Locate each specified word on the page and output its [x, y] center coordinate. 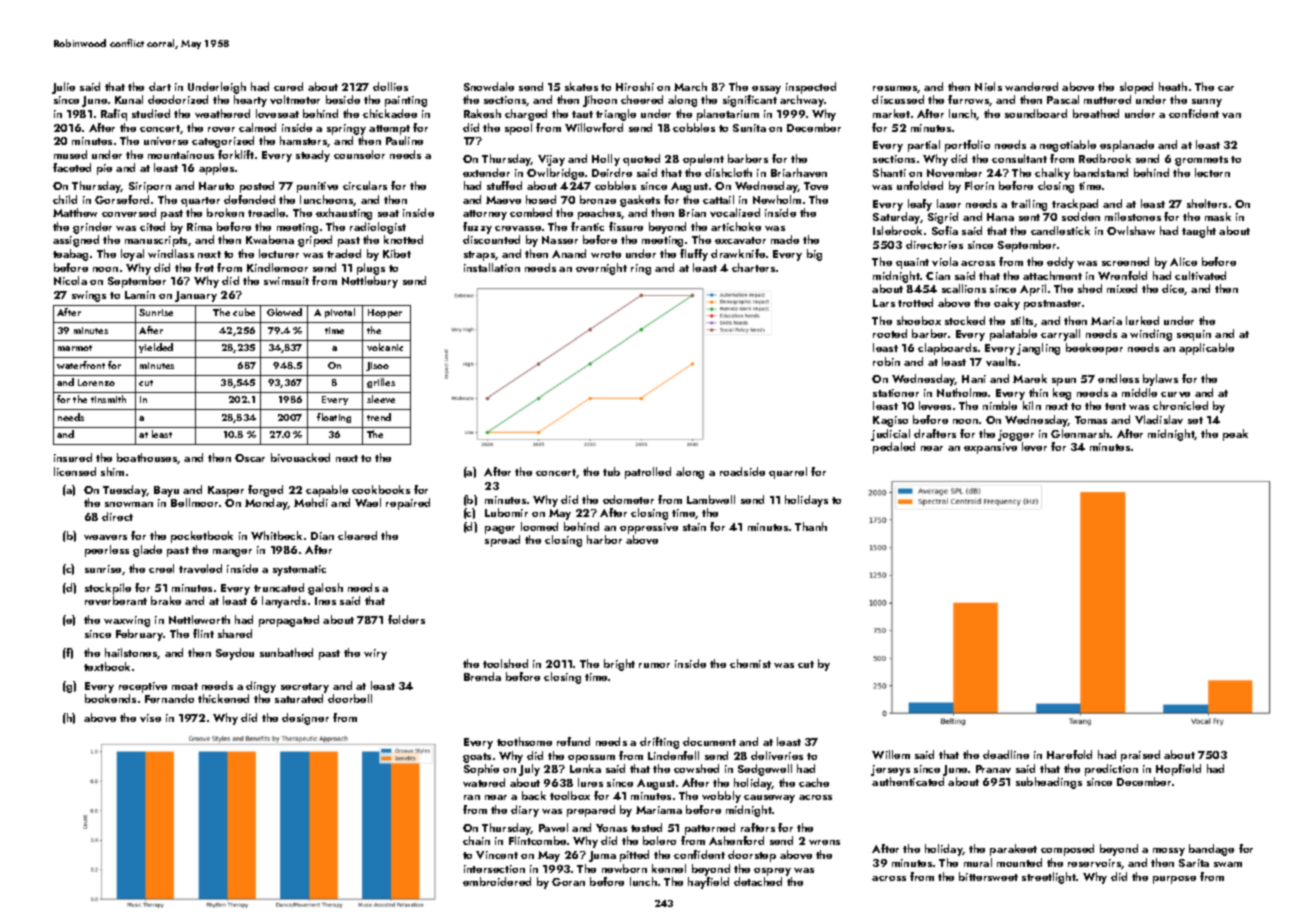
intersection [494, 869]
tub [611, 471]
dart [160, 86]
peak [1235, 435]
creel [161, 568]
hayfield [708, 883]
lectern [1212, 172]
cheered [642, 99]
